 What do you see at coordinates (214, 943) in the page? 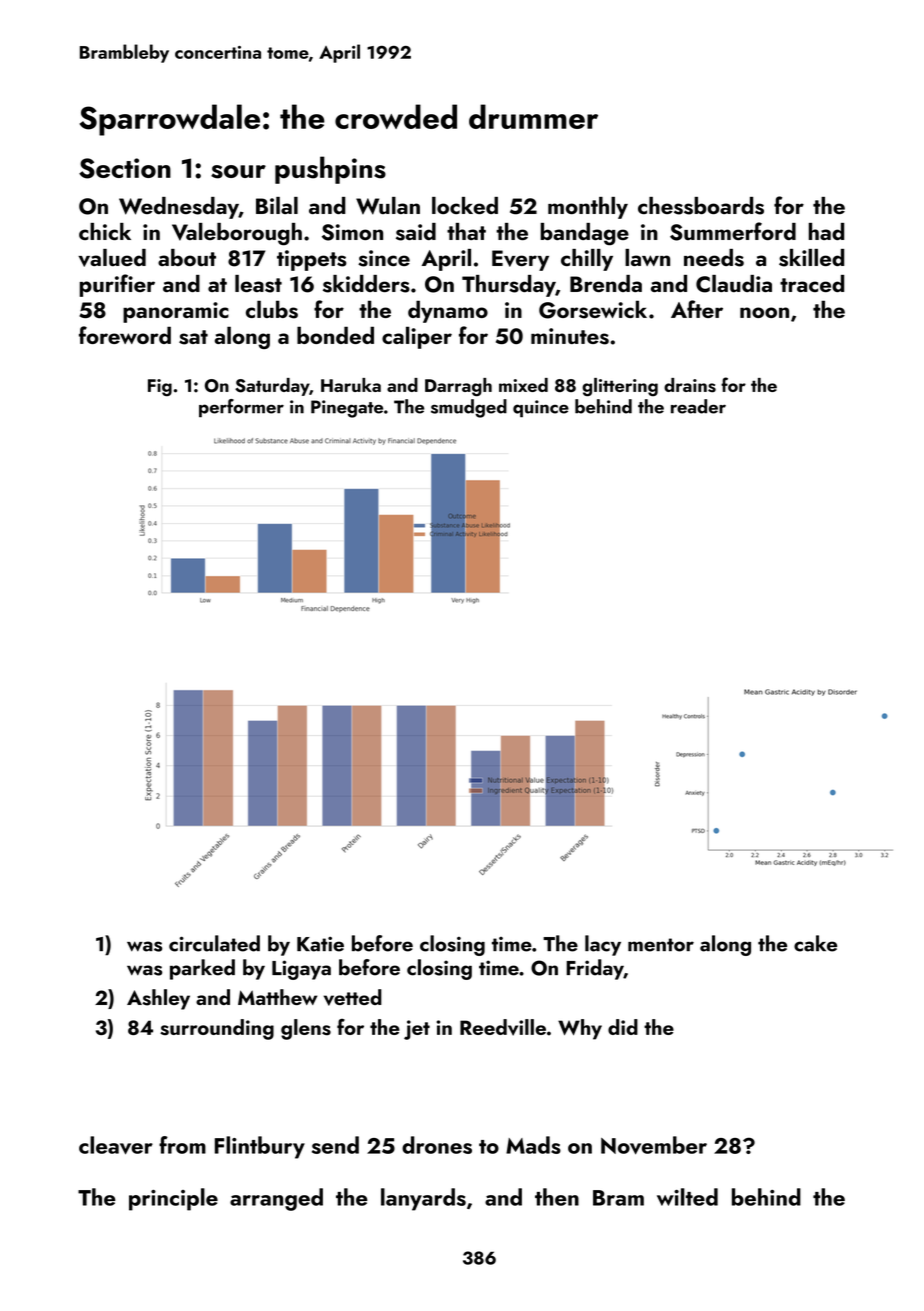
I see `circulated` at bounding box center [214, 943].
